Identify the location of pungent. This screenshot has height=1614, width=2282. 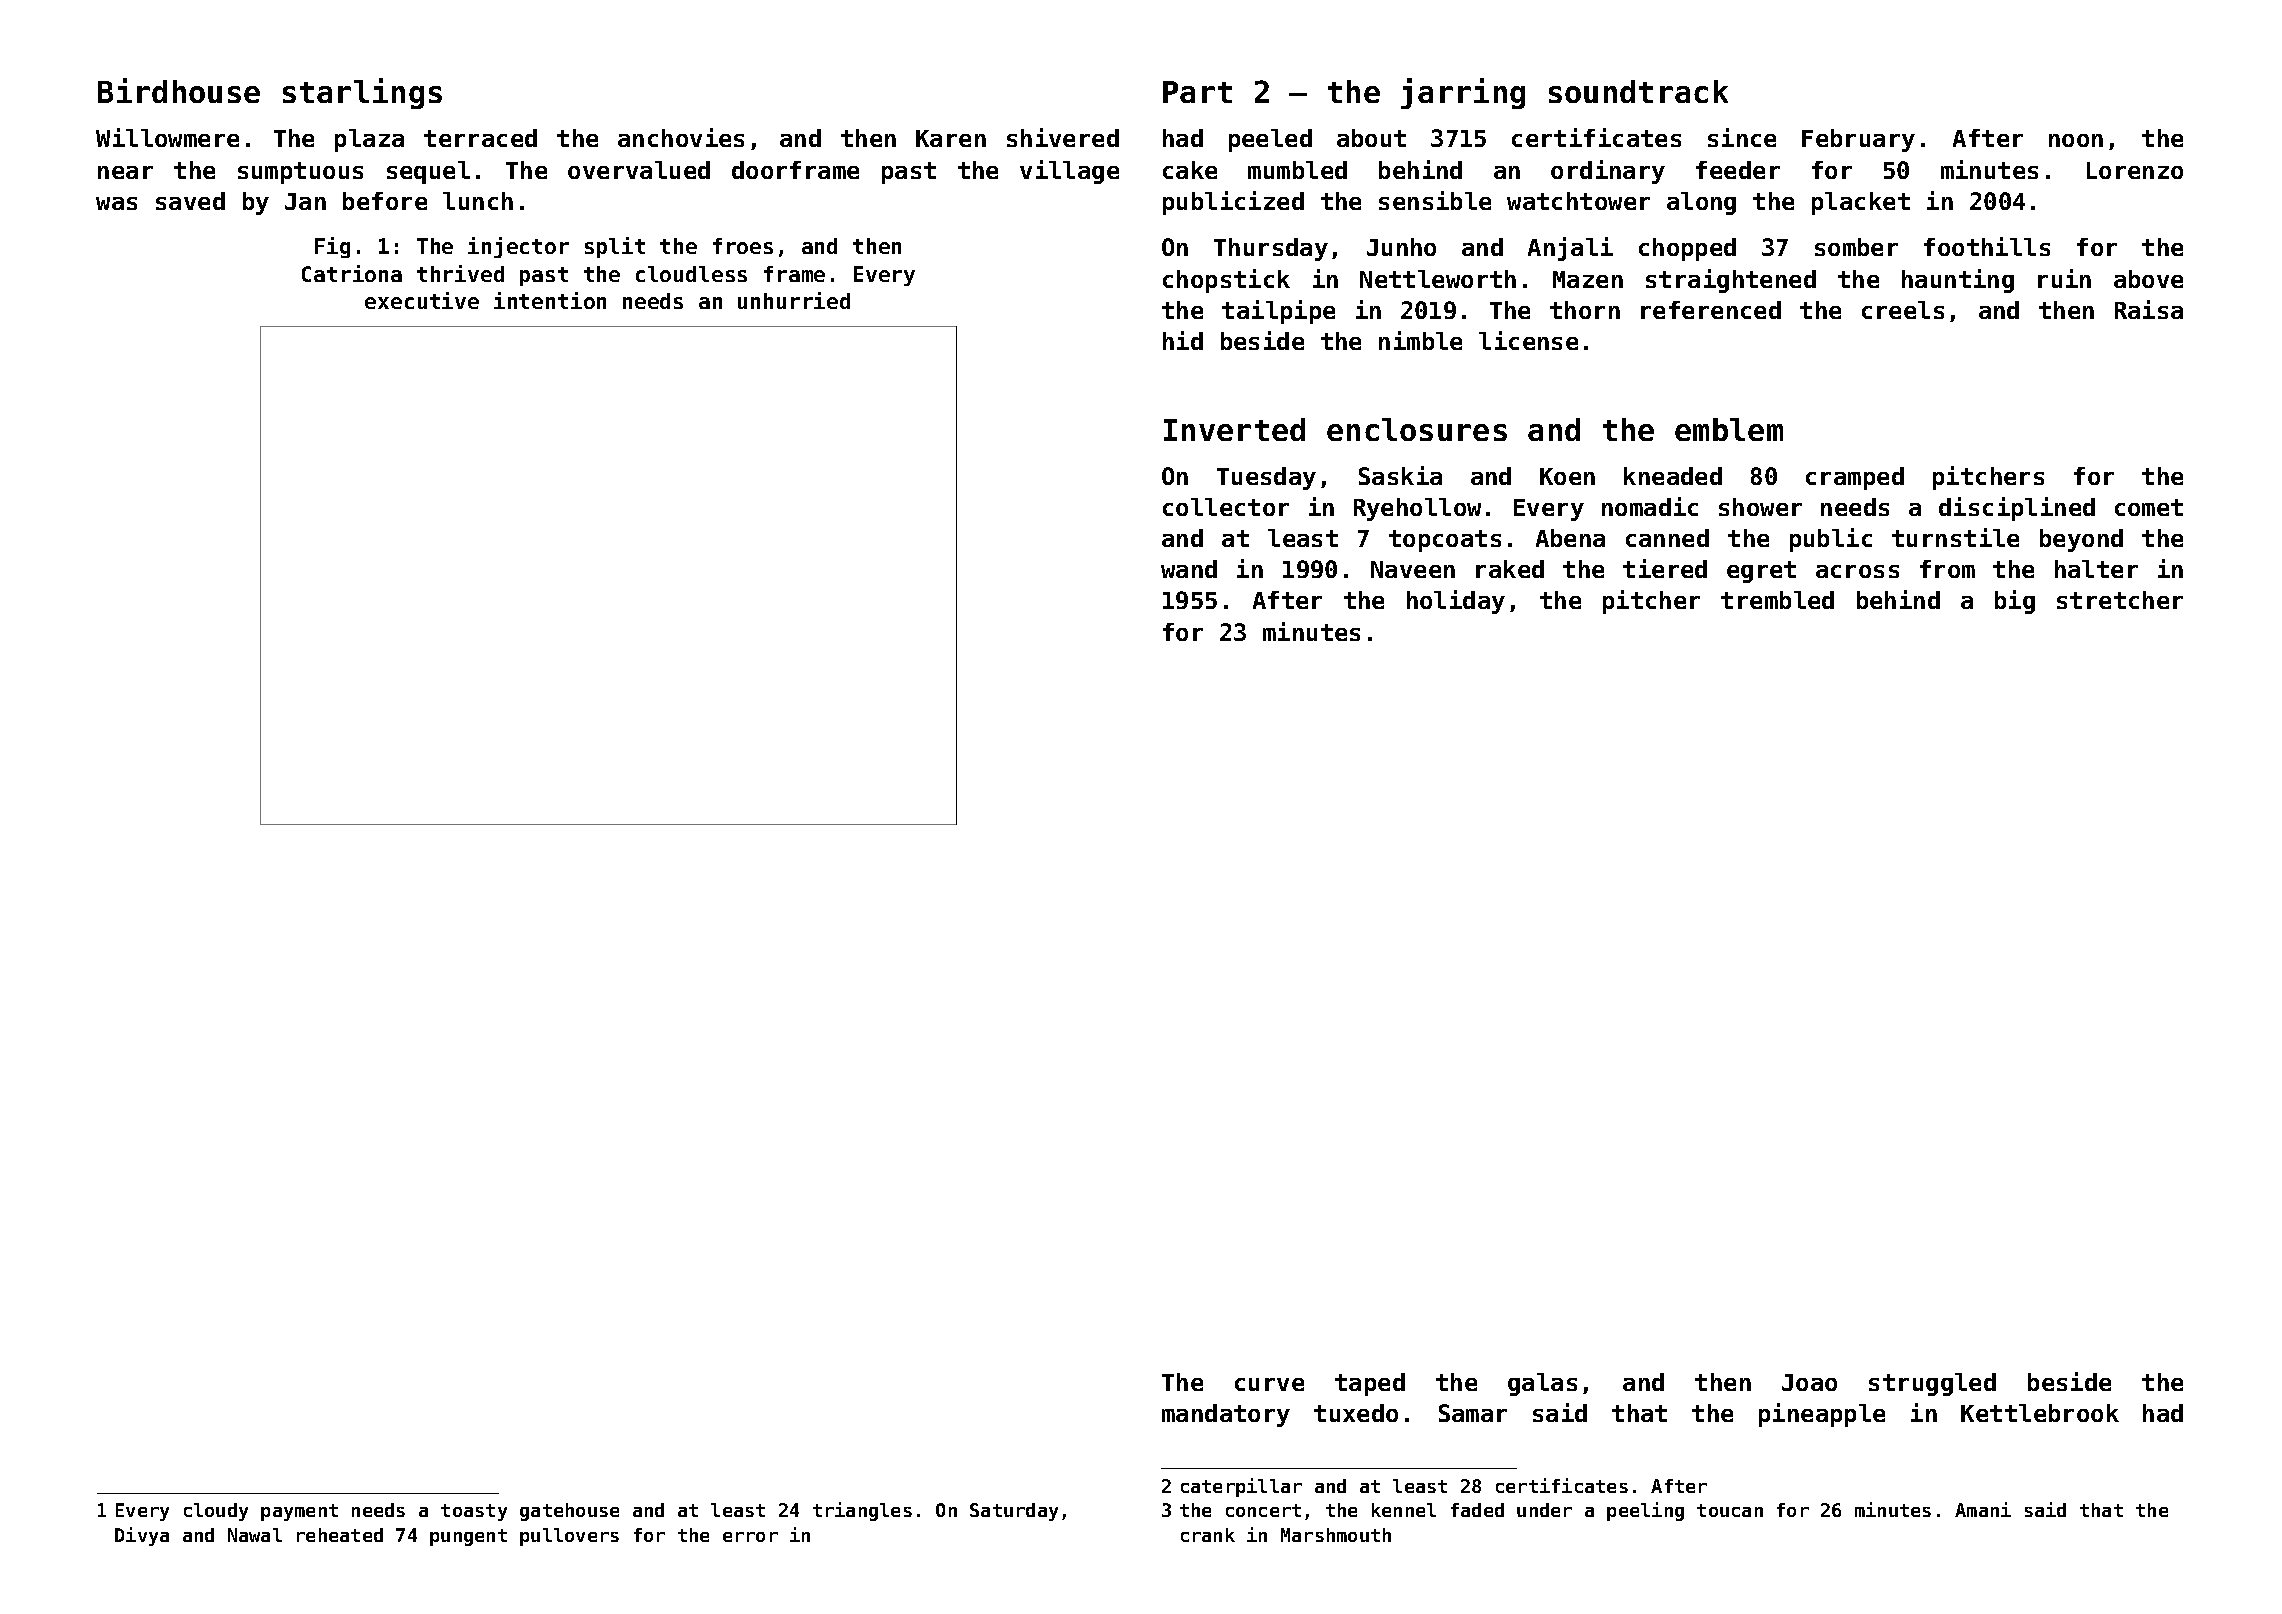
(468, 1537).
